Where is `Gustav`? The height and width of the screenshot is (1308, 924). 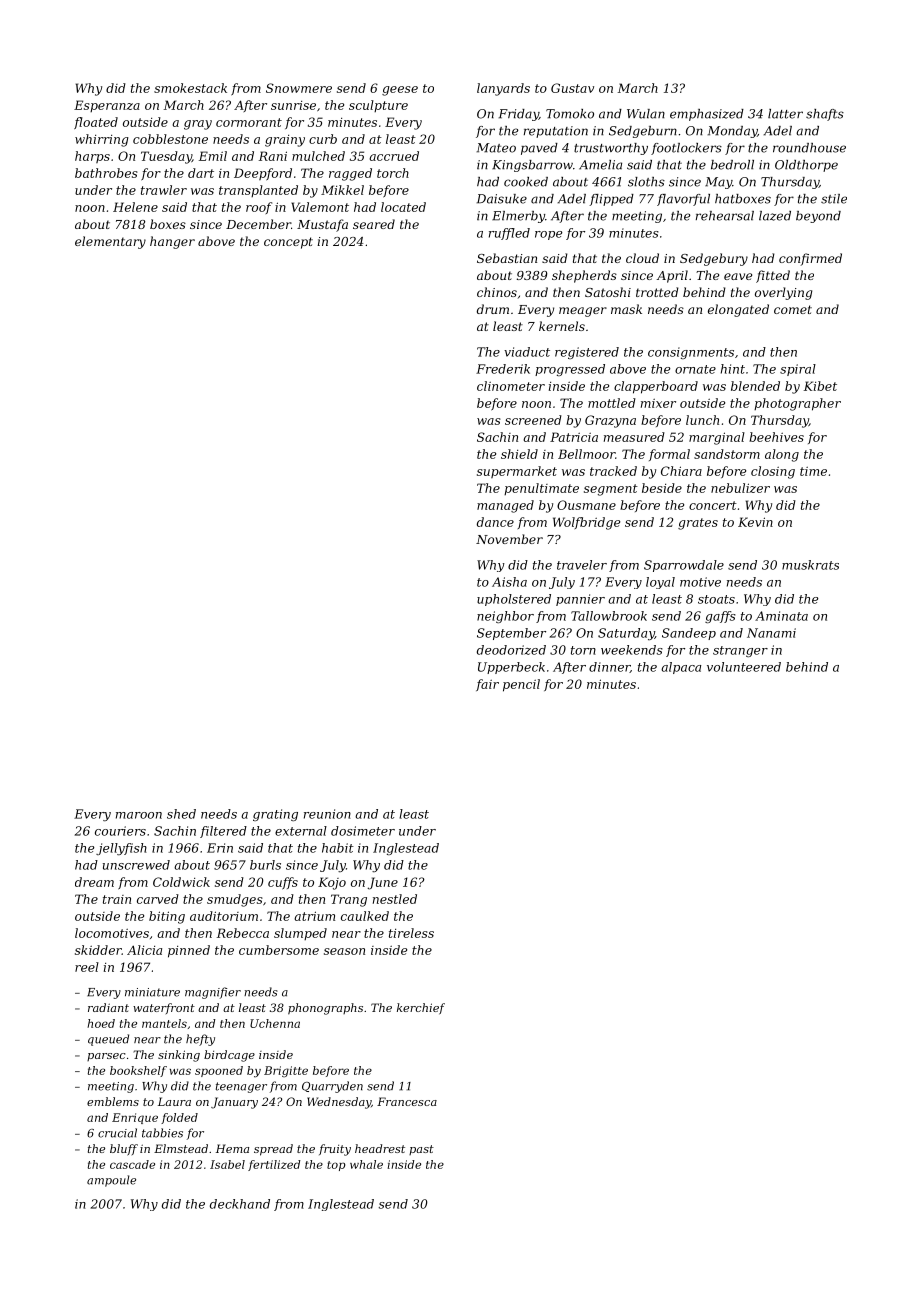 Gustav is located at coordinates (572, 88).
